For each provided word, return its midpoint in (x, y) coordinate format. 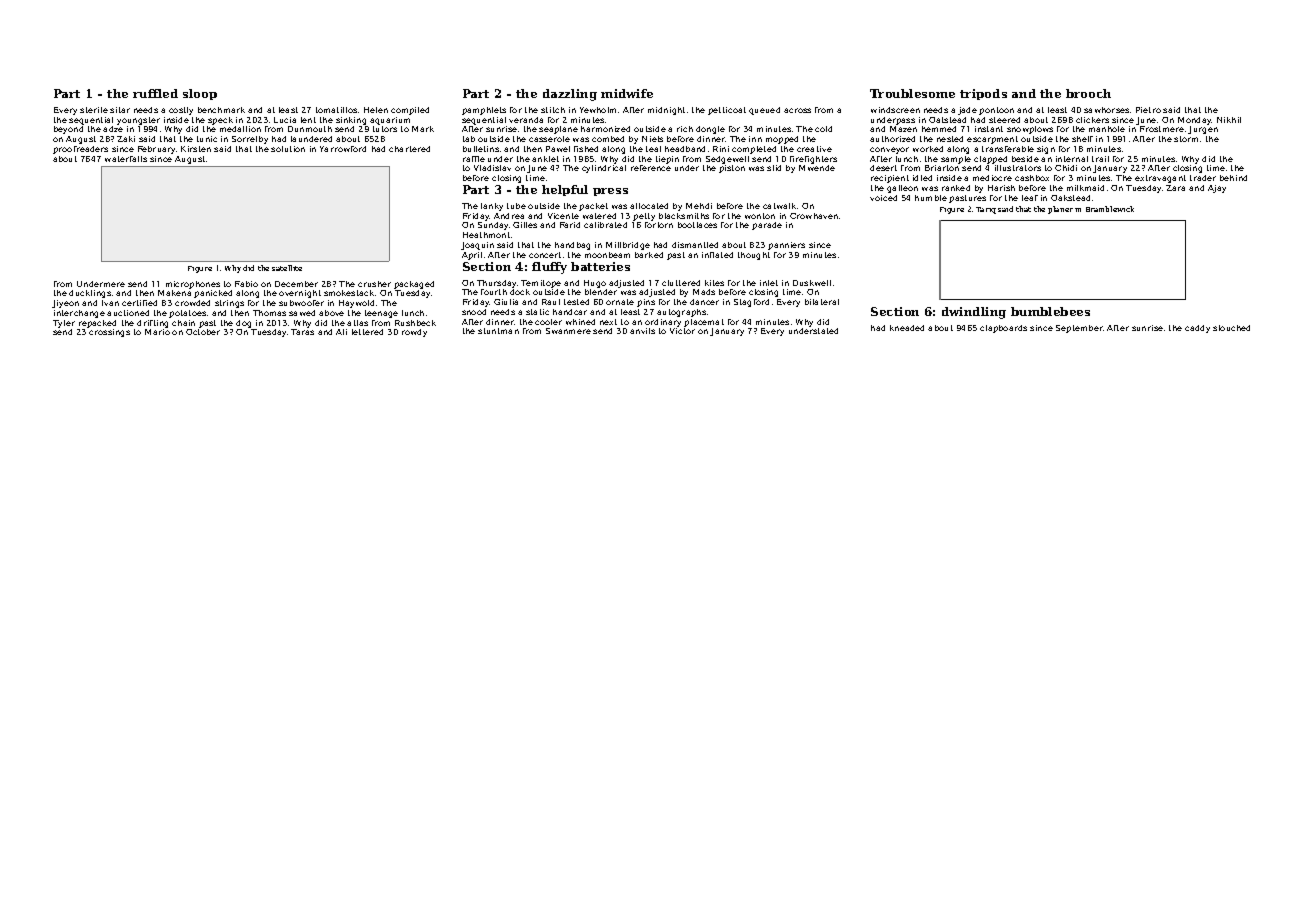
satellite (287, 268)
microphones (193, 285)
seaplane (558, 130)
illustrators (1018, 168)
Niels (652, 139)
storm (1186, 139)
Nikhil (1229, 120)
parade (767, 226)
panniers (786, 246)
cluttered (681, 283)
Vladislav (492, 168)
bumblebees (1050, 311)
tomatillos (336, 110)
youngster (138, 121)
